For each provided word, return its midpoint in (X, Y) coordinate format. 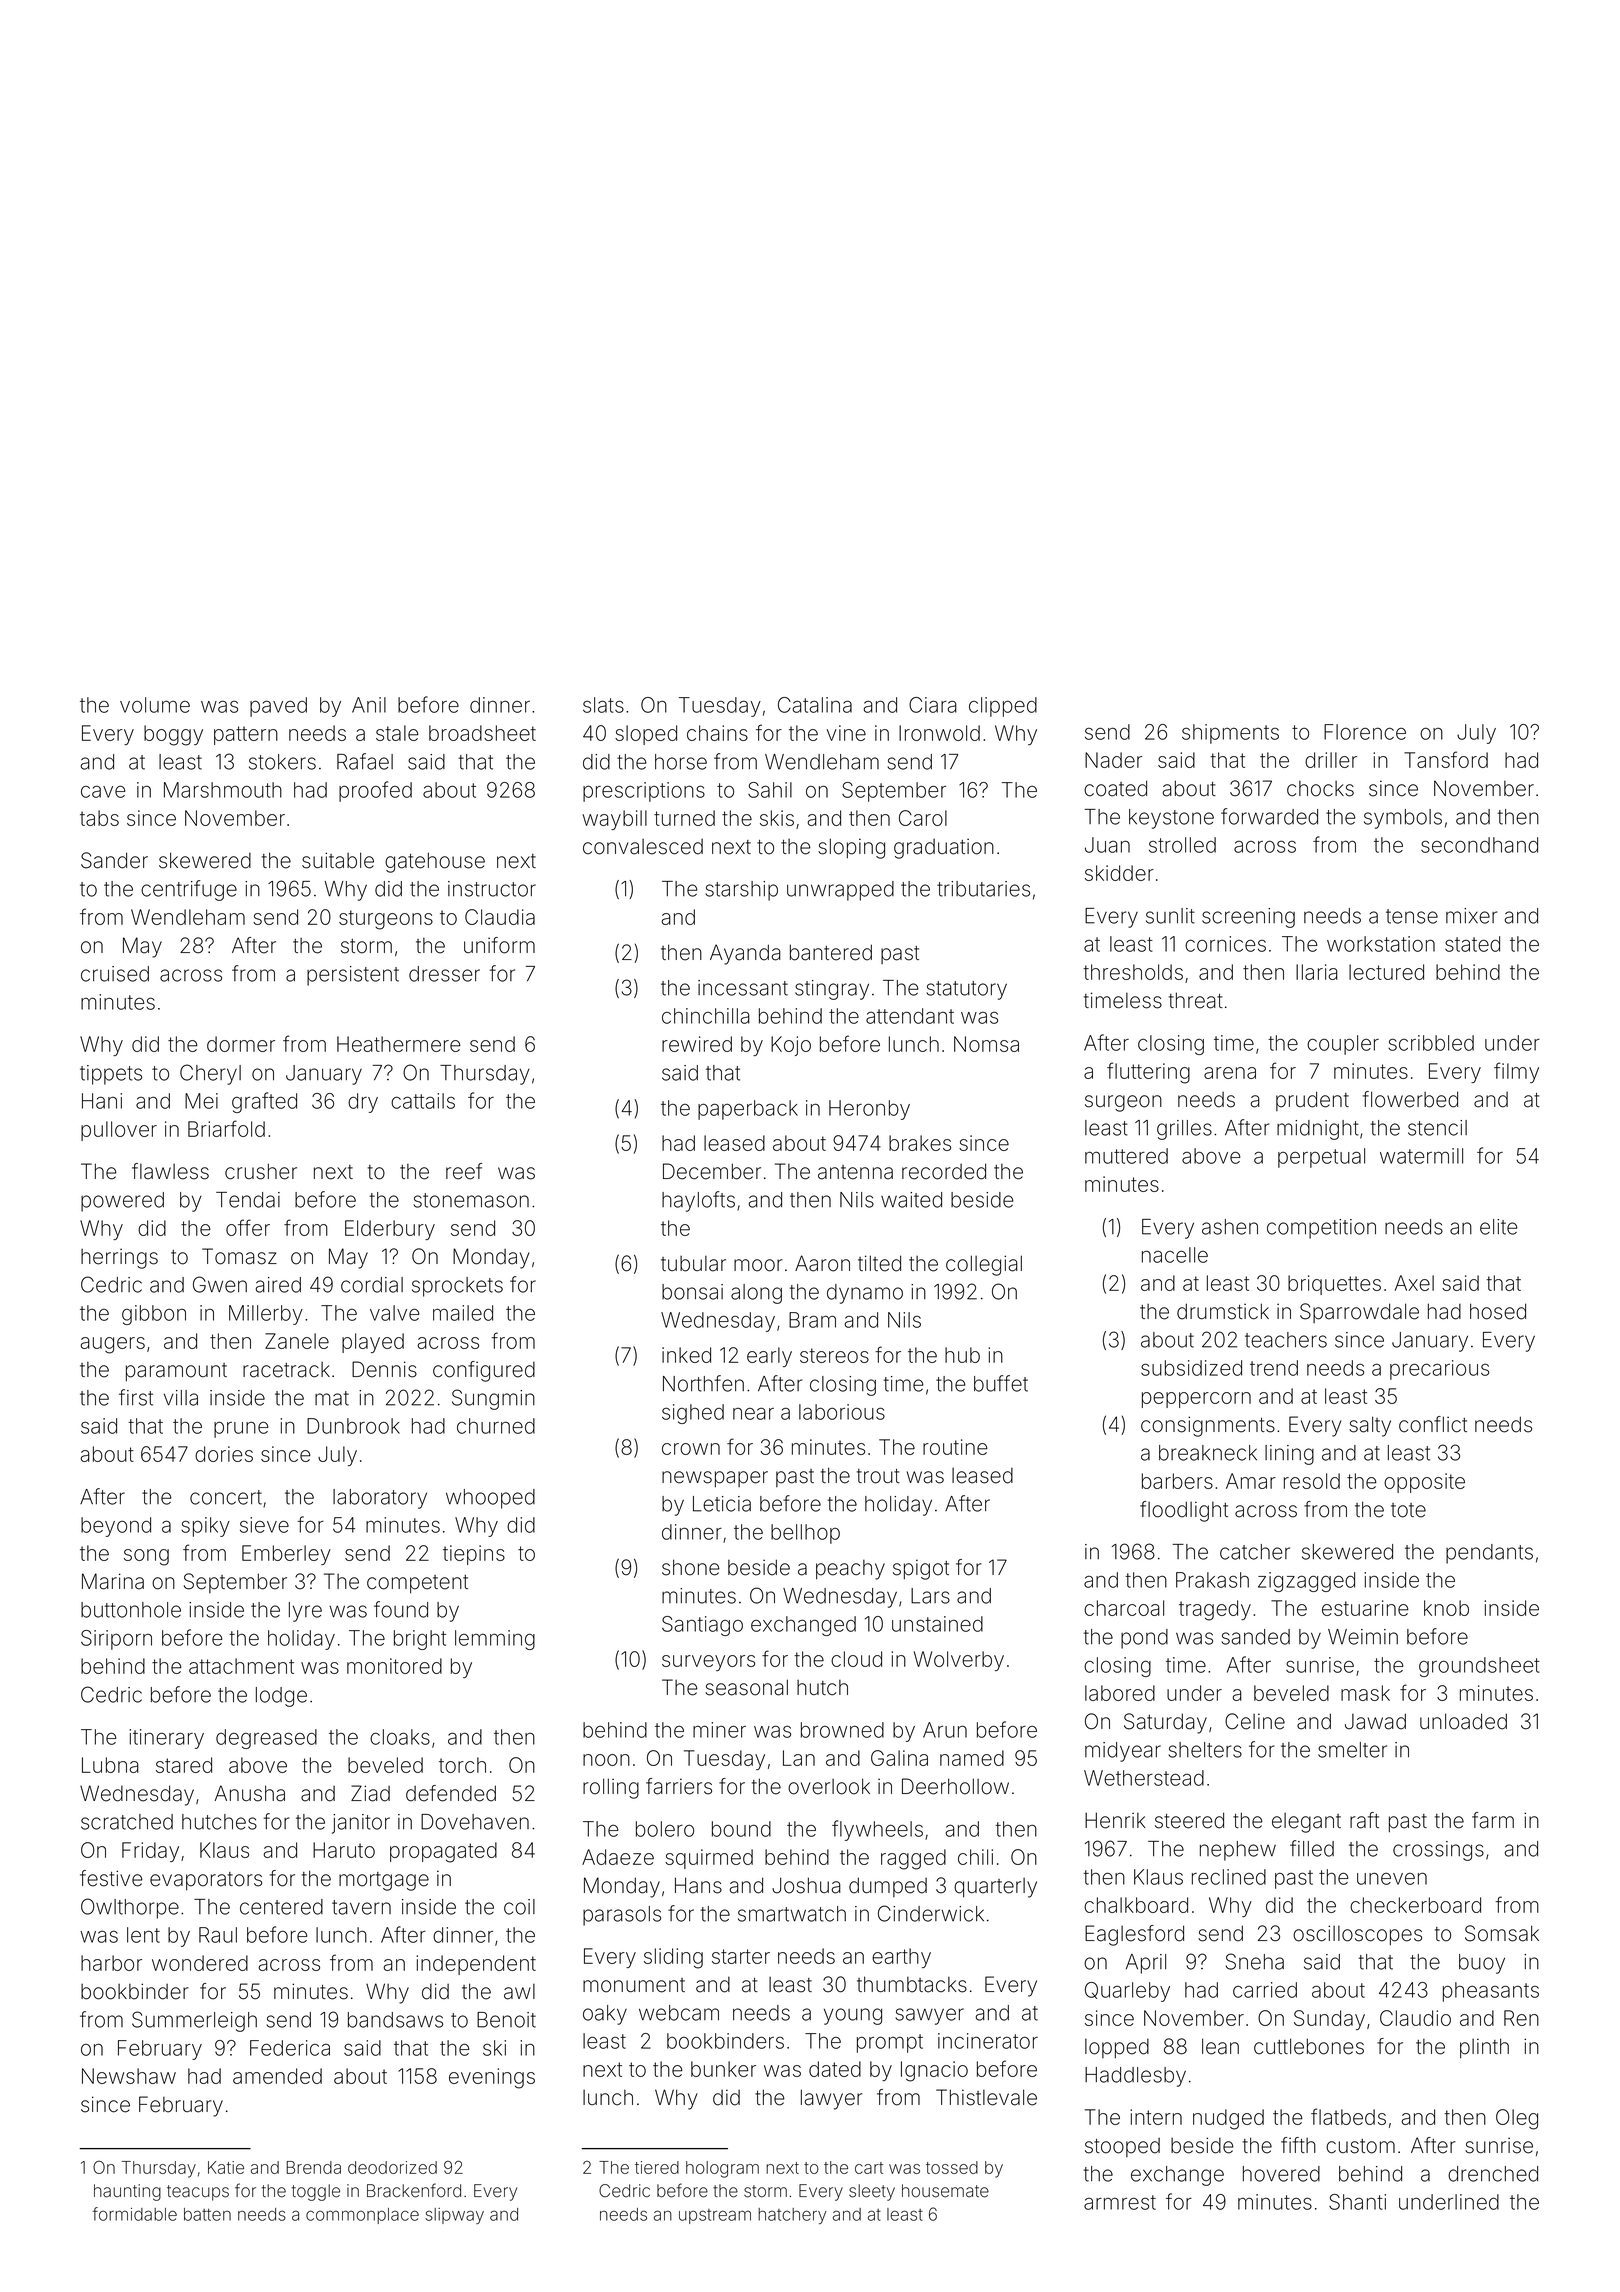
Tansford (1446, 759)
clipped (1003, 707)
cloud (856, 1659)
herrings (119, 1258)
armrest (1120, 2202)
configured (484, 1371)
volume (155, 705)
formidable (135, 2214)
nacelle (1175, 1255)
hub (962, 1355)
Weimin (1363, 1637)
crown (691, 1449)
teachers (1286, 1340)
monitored (394, 1666)
